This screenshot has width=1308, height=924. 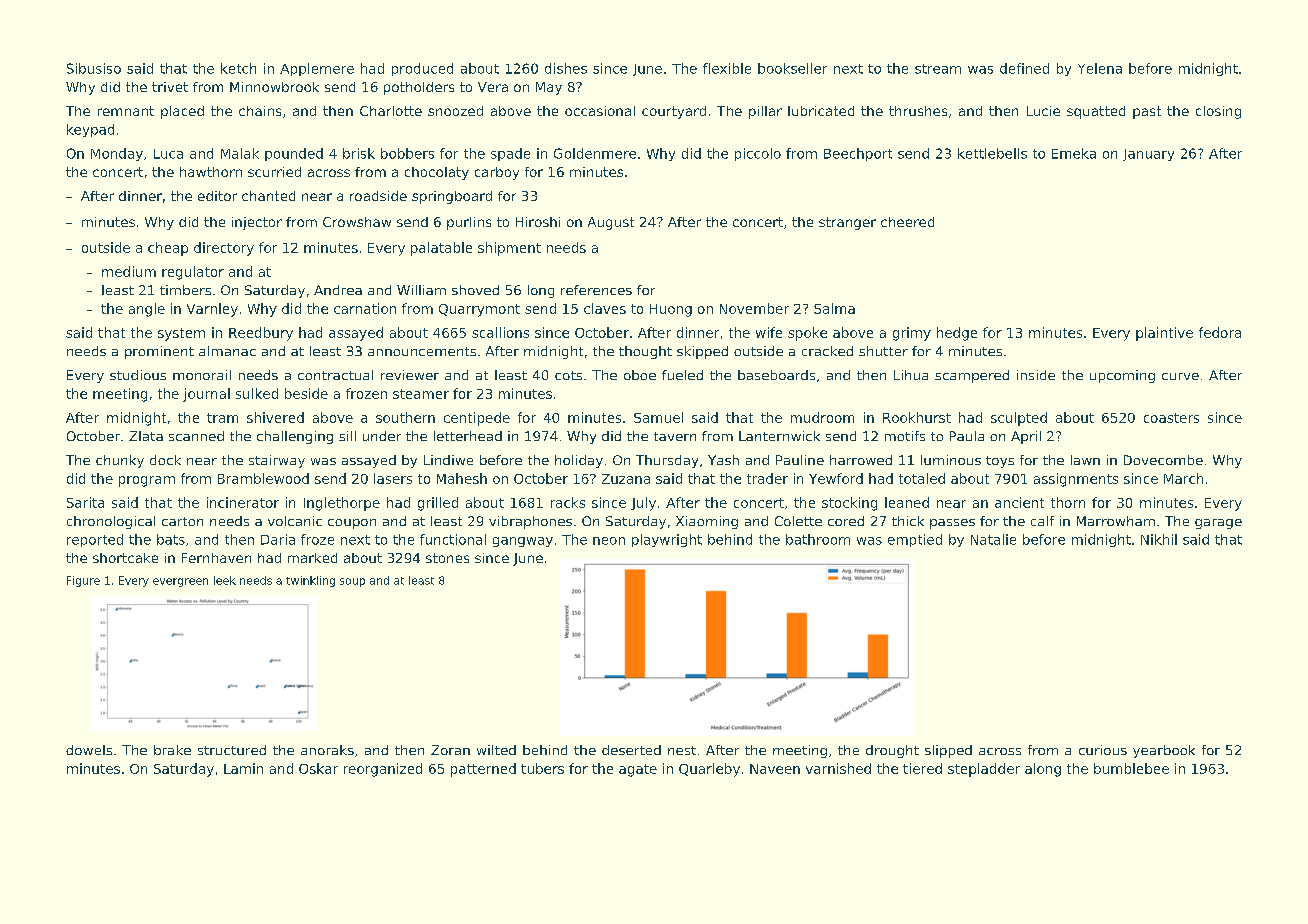 I want to click on varnished, so click(x=838, y=768).
